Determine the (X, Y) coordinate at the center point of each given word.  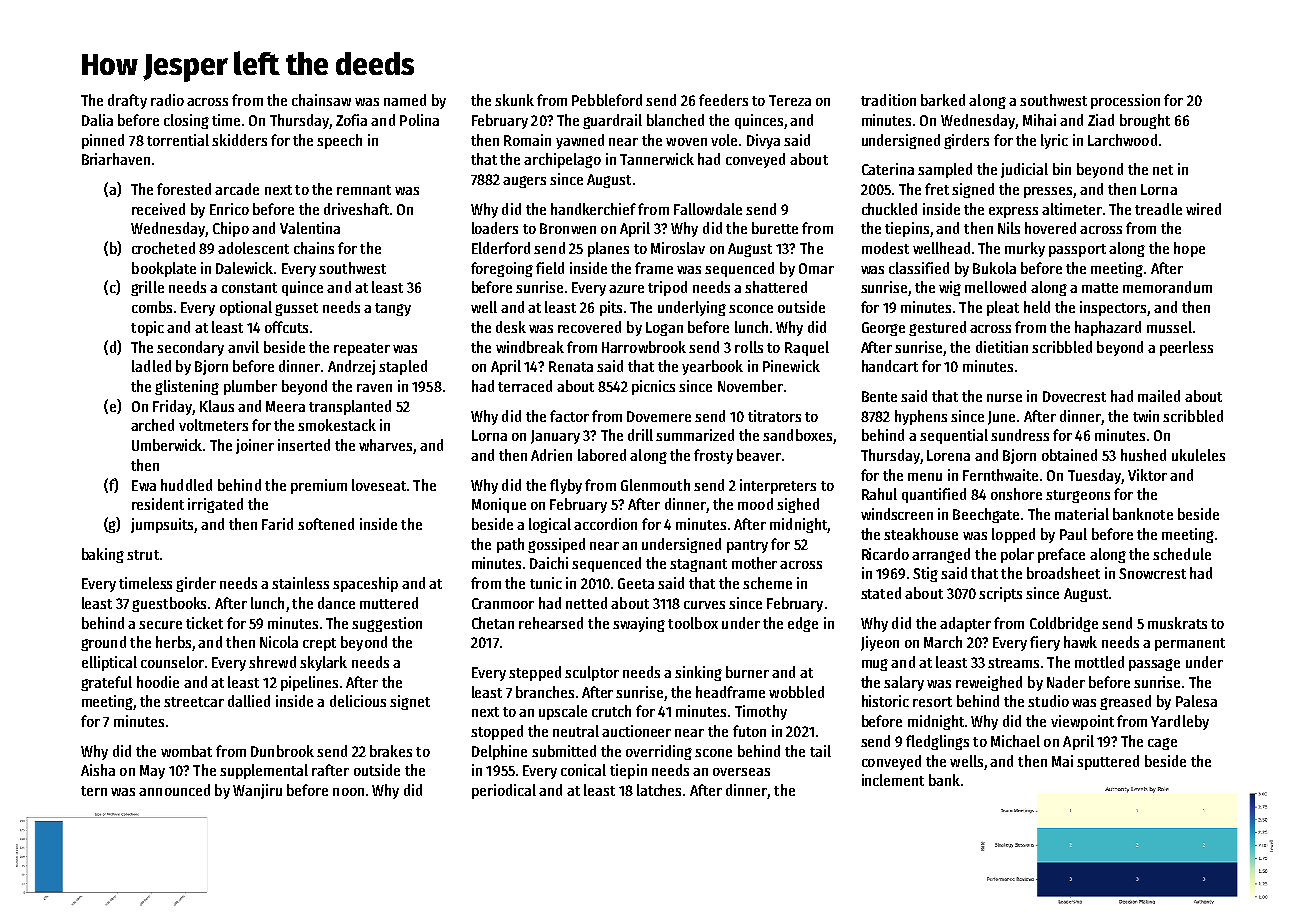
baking (103, 555)
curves (704, 605)
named (405, 100)
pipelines (309, 683)
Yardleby (1180, 722)
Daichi (549, 563)
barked (943, 100)
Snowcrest (1152, 573)
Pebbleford (607, 100)
